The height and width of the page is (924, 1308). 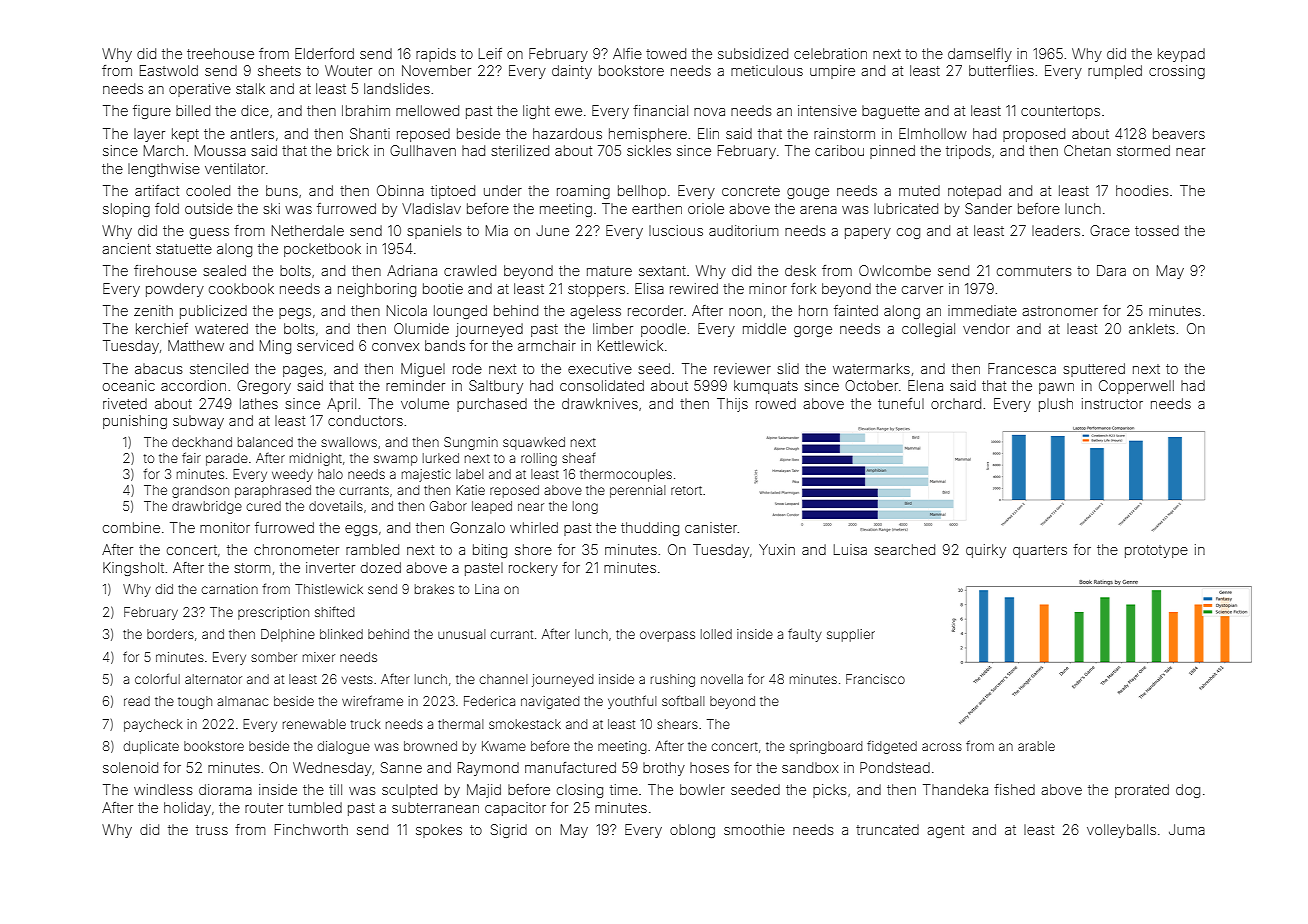 I want to click on keypad, so click(x=1181, y=55).
